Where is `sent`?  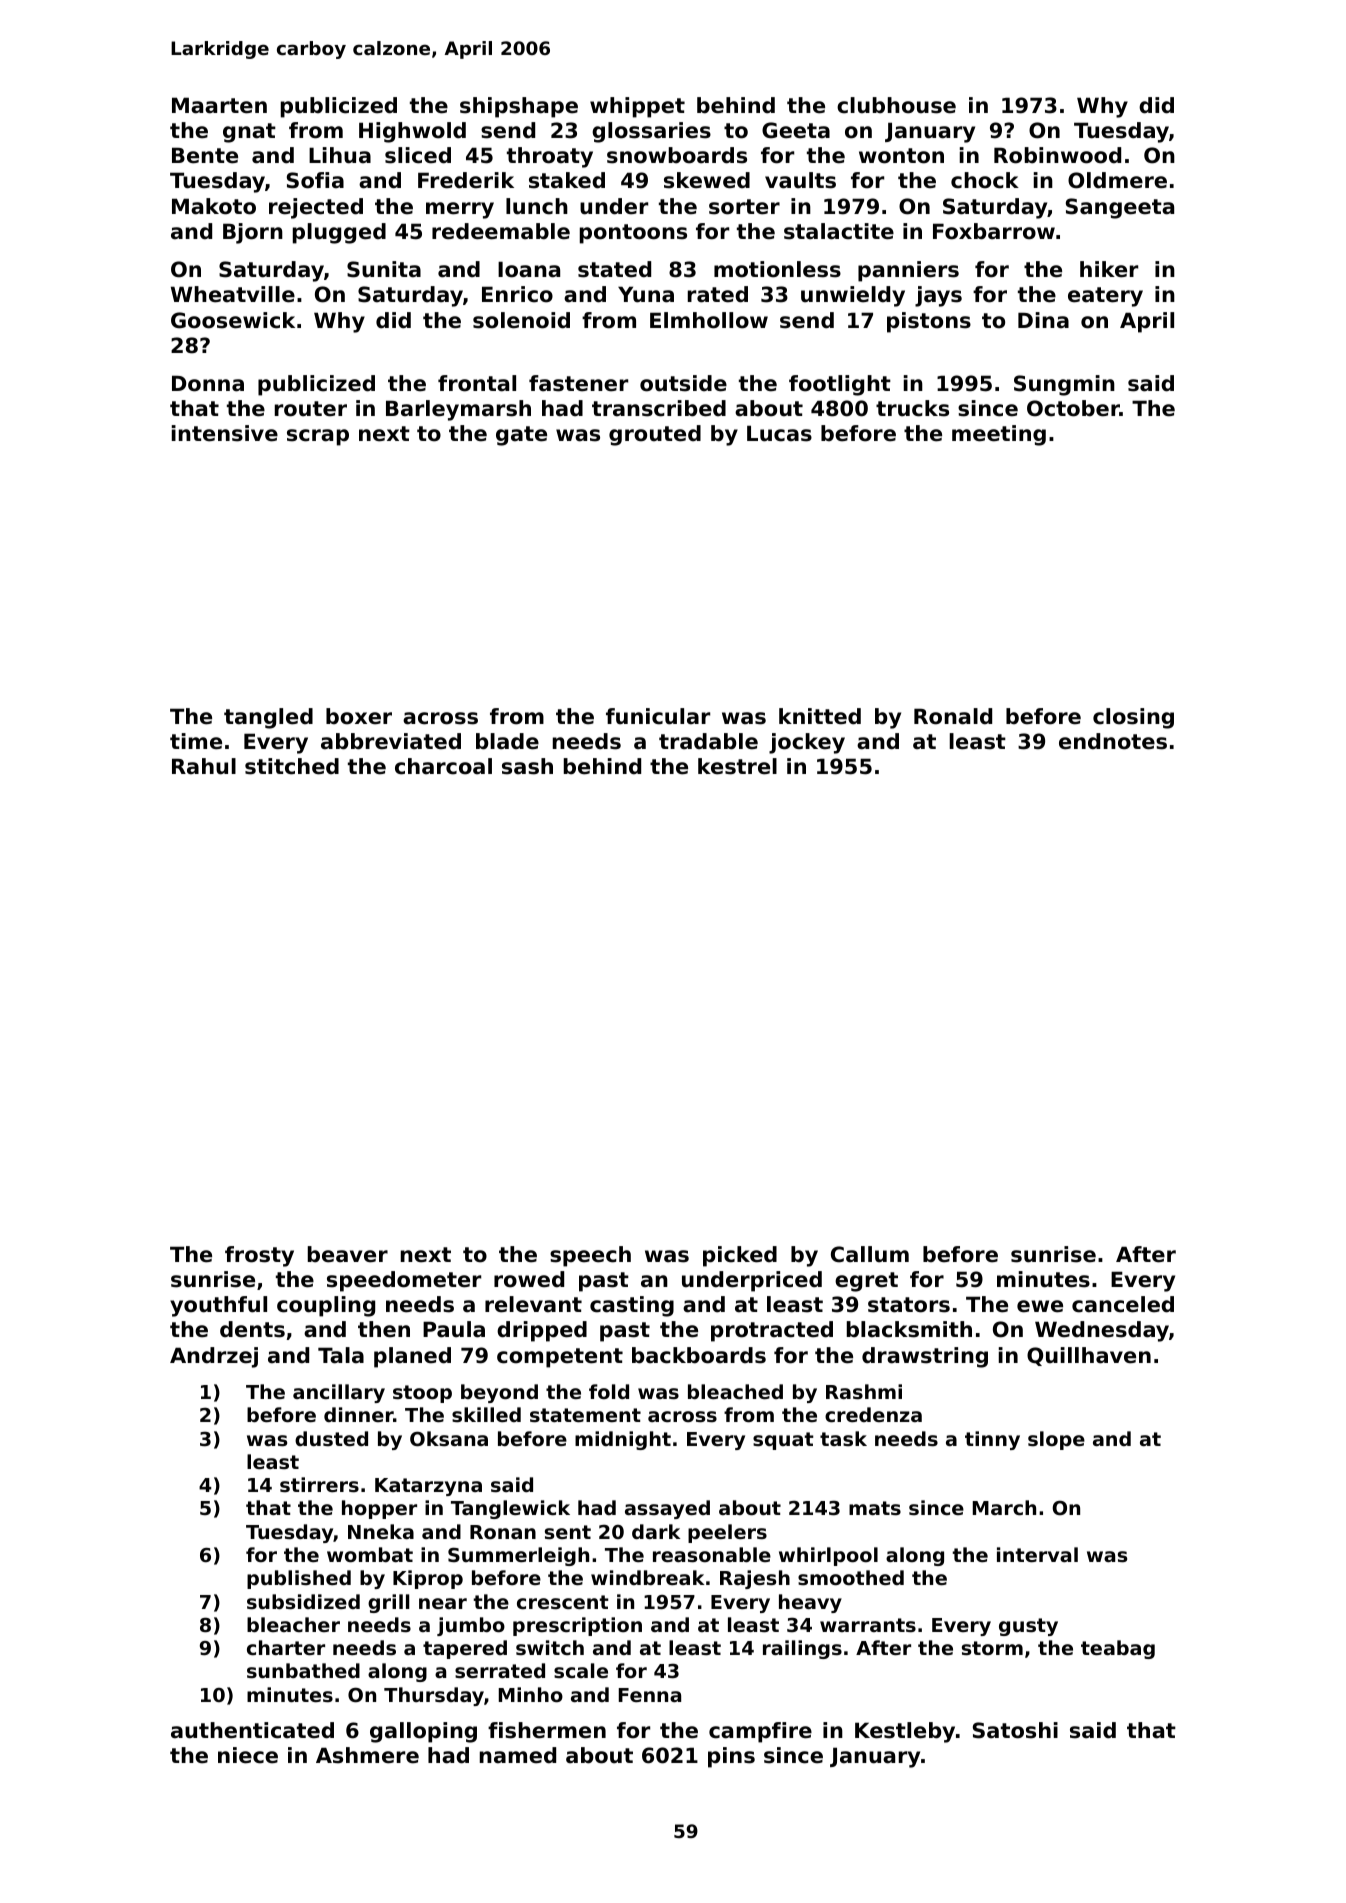 sent is located at coordinates (568, 1532).
